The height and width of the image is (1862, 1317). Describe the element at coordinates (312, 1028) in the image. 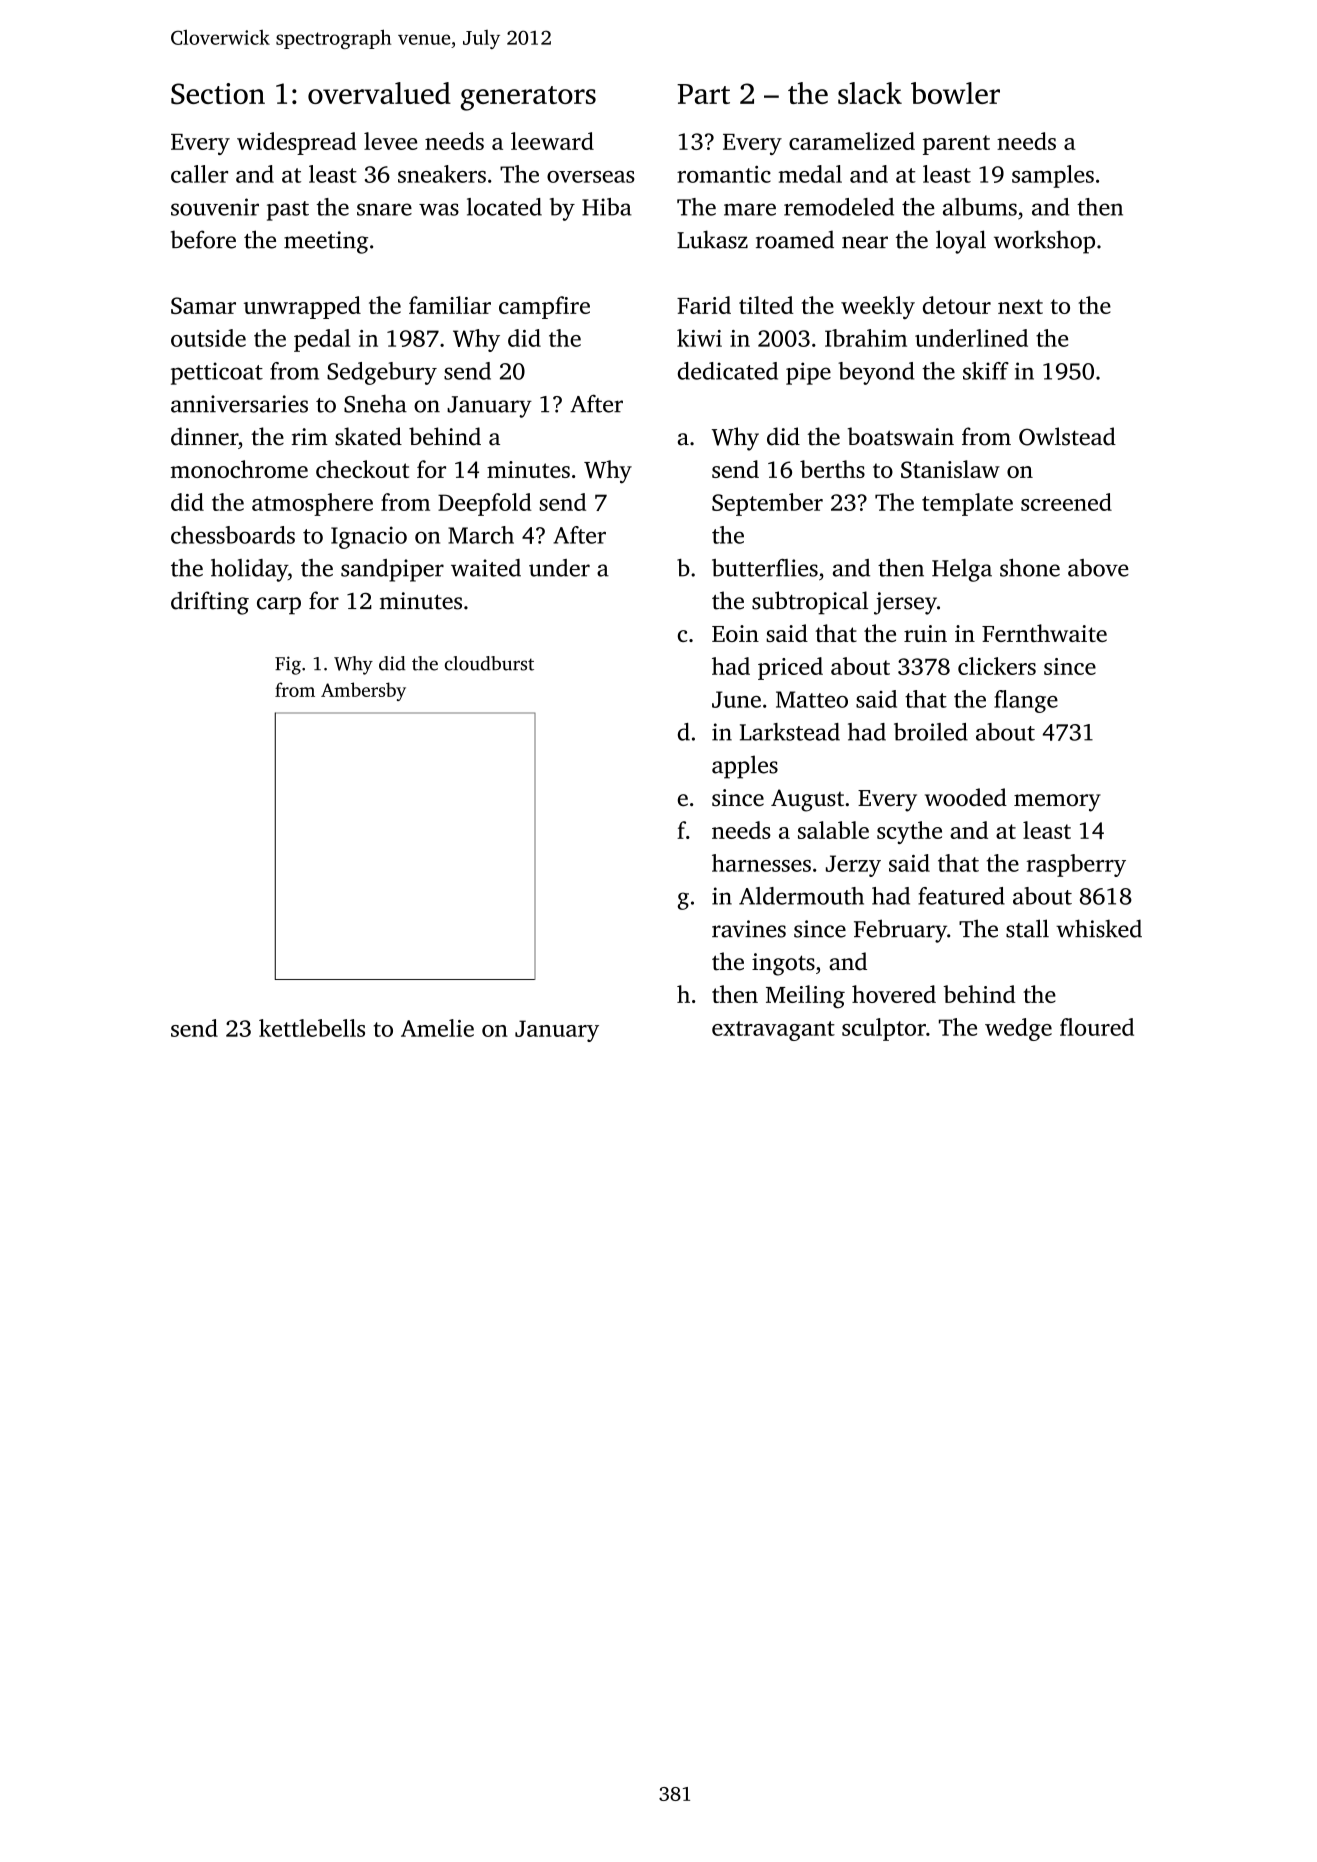

I see `kettlebells` at that location.
